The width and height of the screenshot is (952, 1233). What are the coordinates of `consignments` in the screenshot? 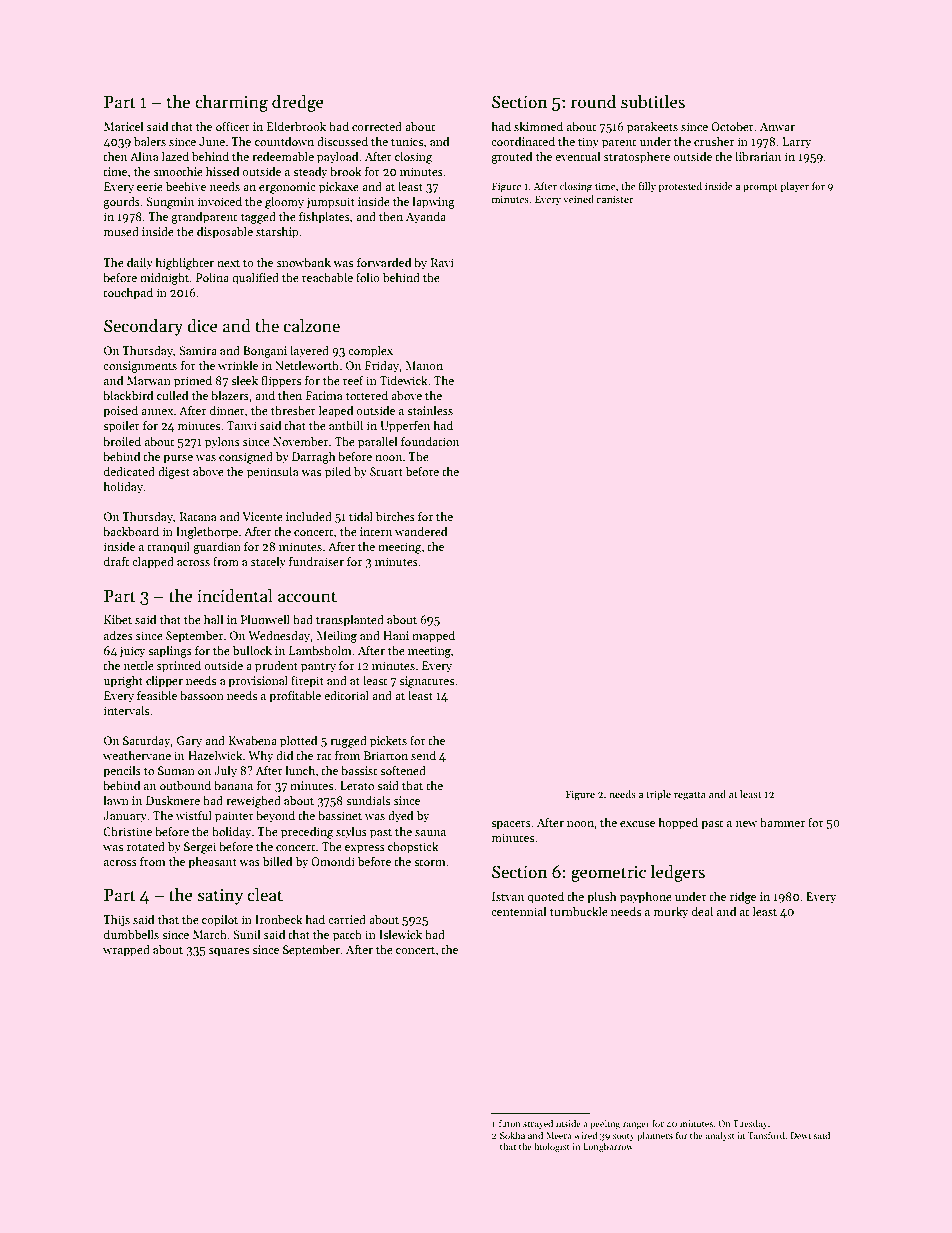 It's located at (140, 367).
